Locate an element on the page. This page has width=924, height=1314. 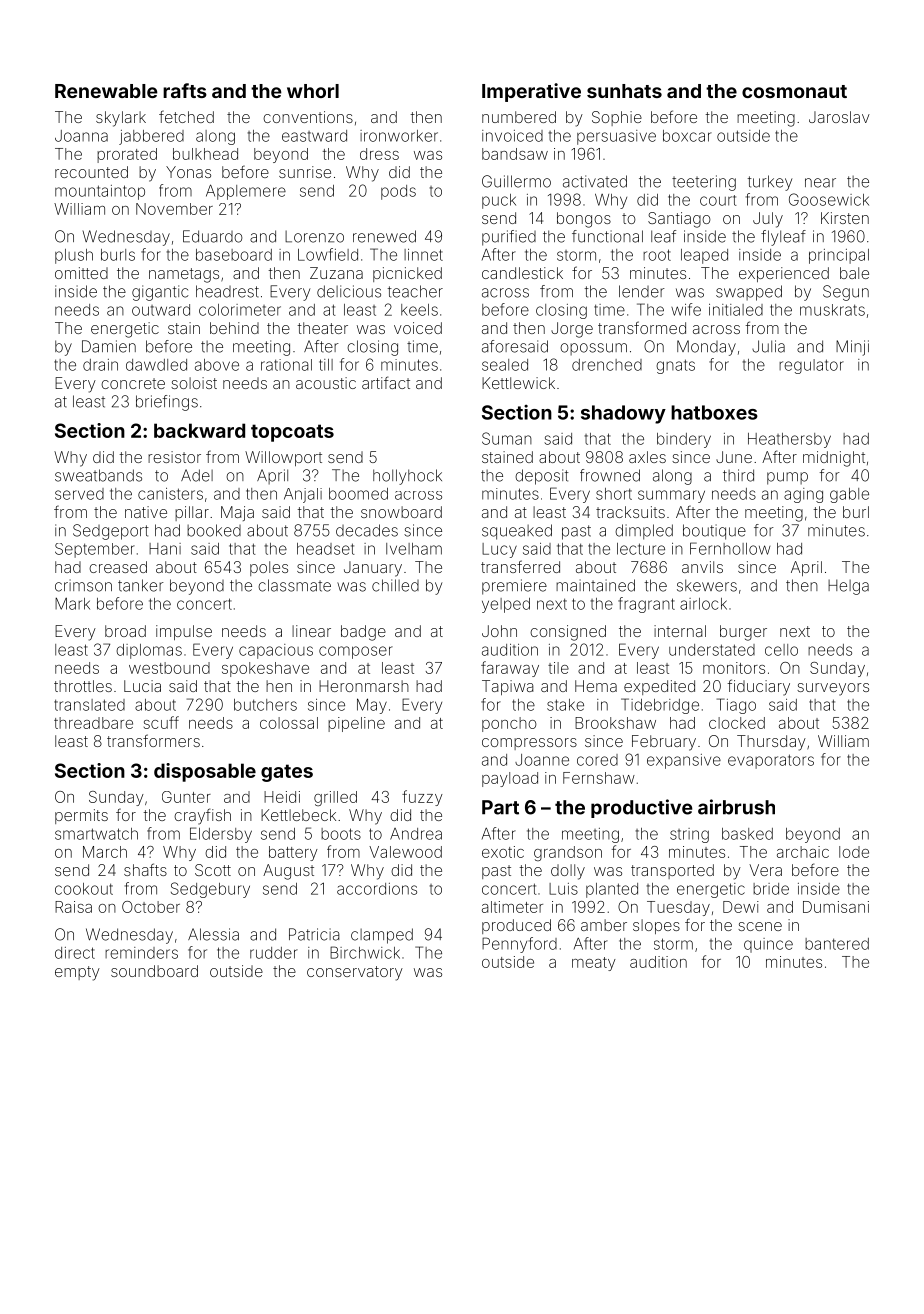
faraway is located at coordinates (510, 669).
